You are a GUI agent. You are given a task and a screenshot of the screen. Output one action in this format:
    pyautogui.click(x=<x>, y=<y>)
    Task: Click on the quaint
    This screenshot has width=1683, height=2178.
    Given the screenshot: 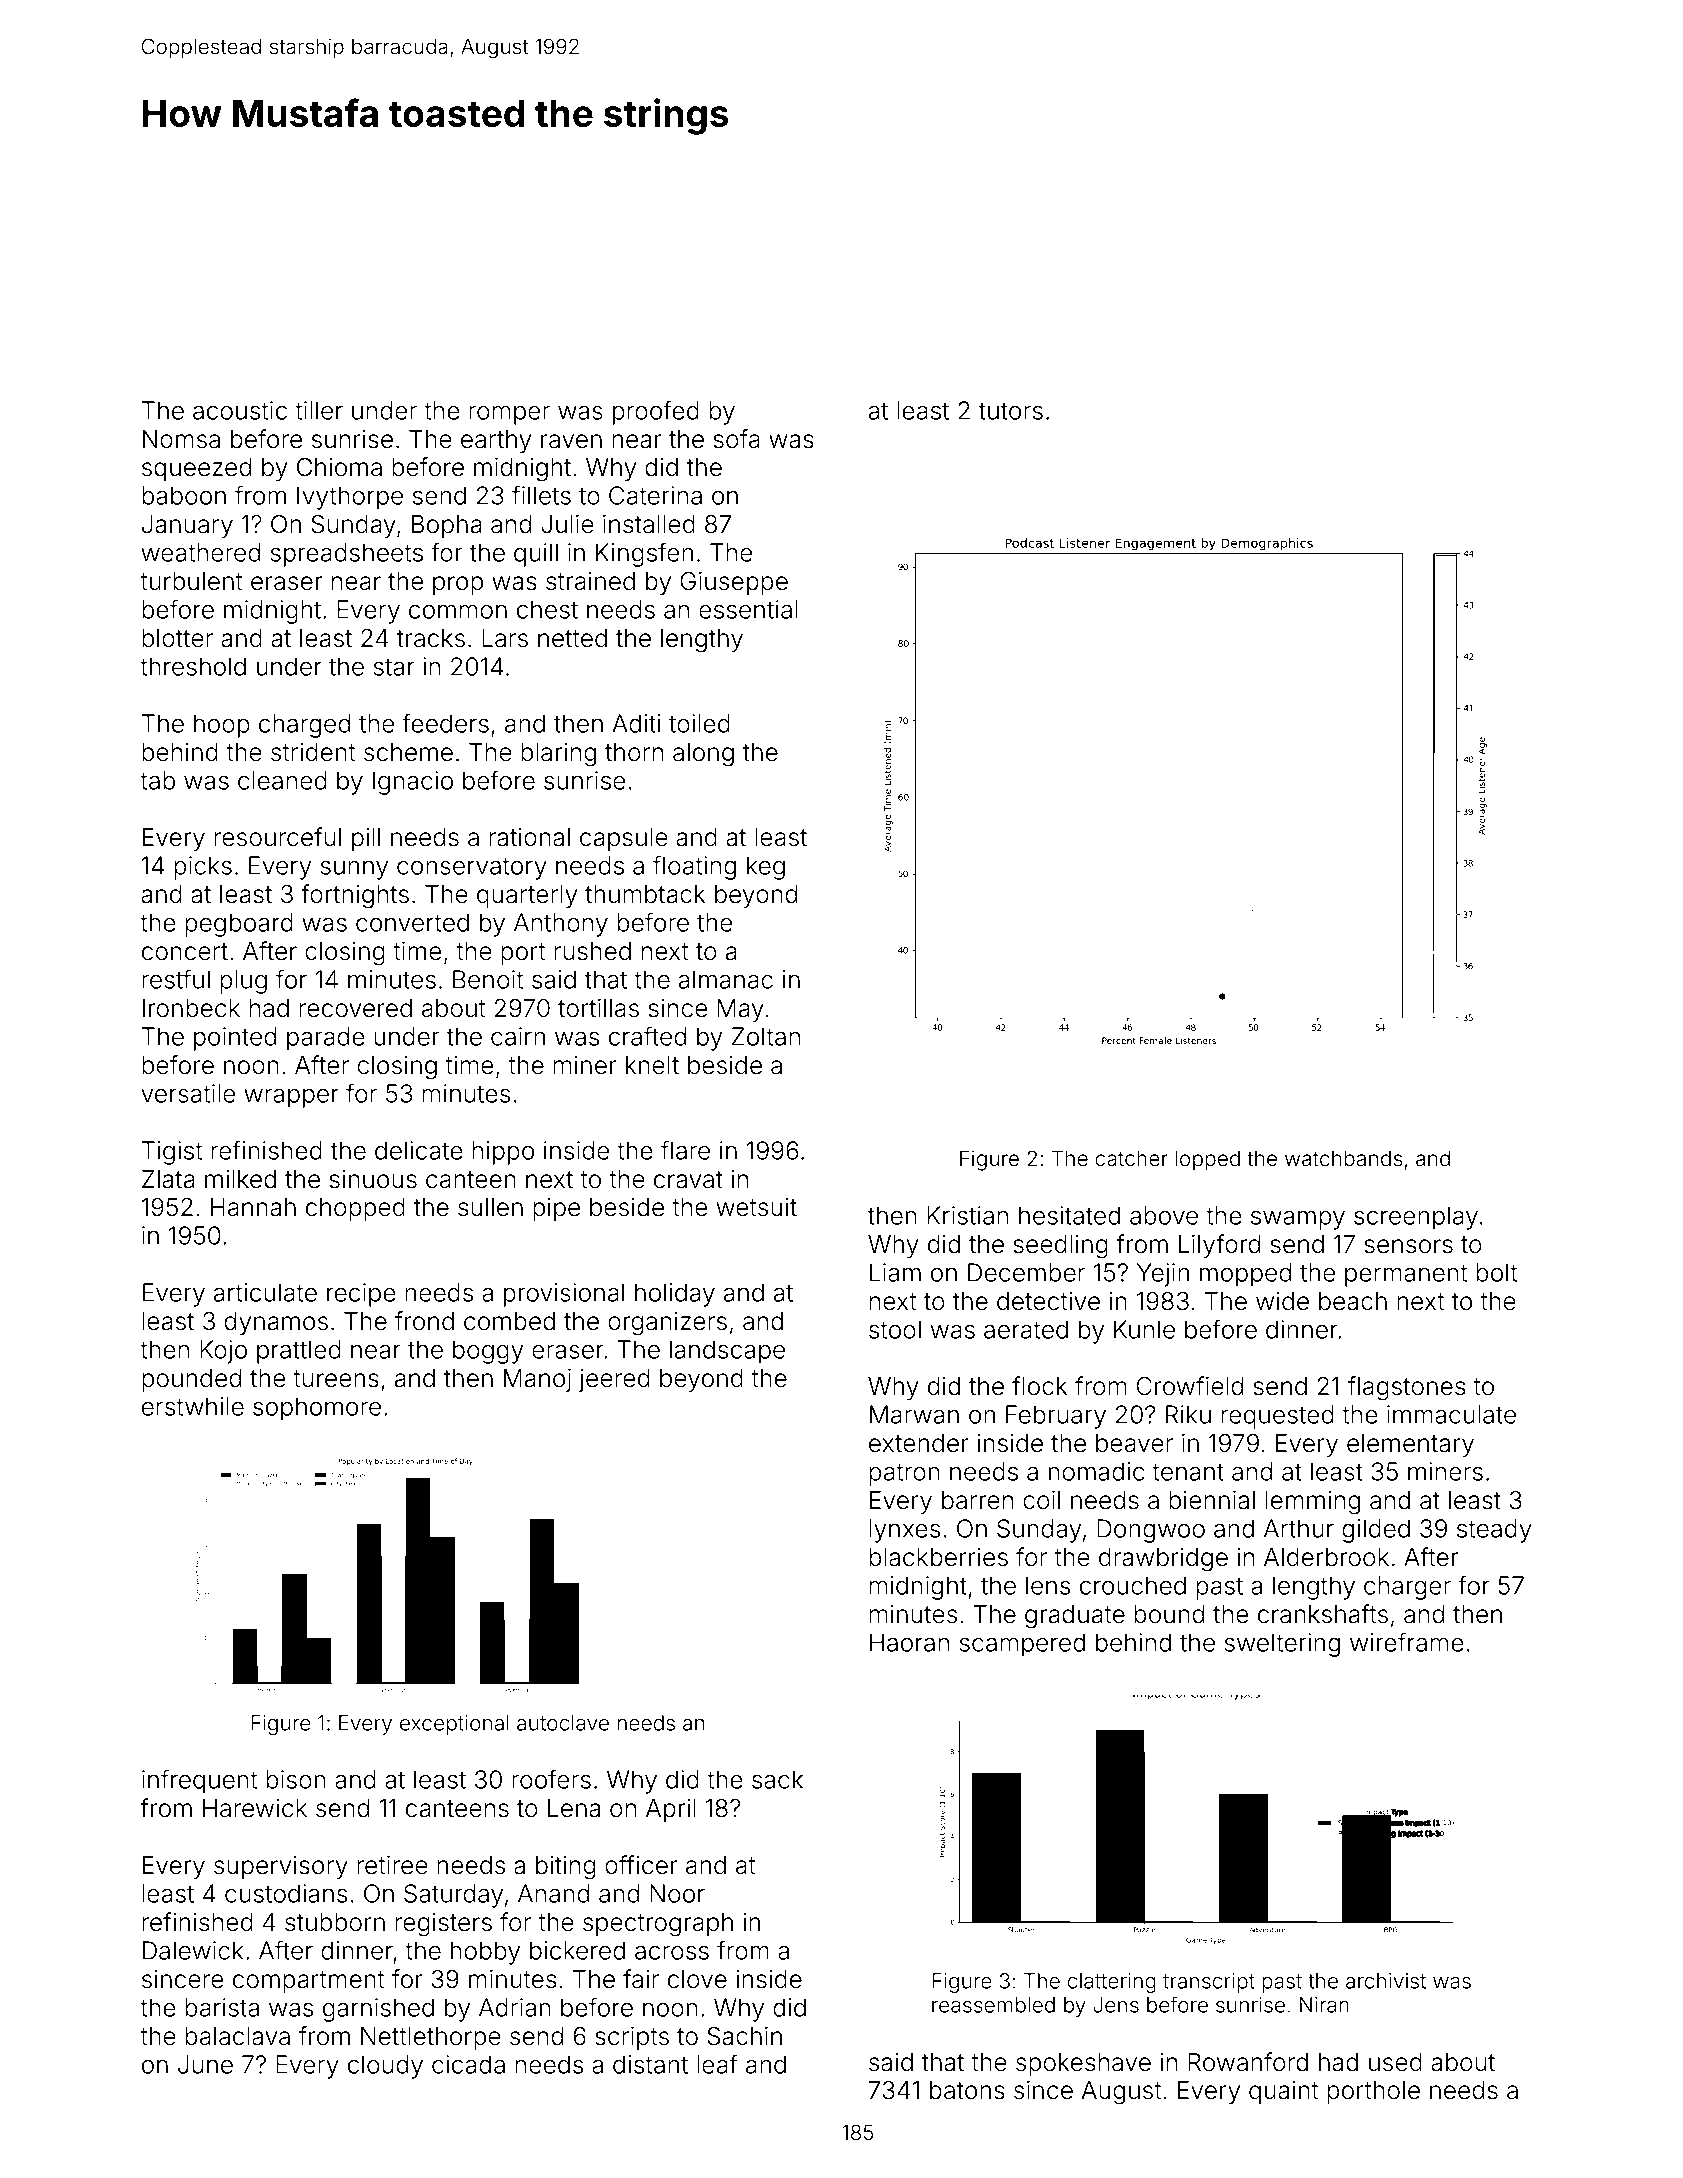 What is the action you would take?
    pyautogui.click(x=1283, y=2092)
